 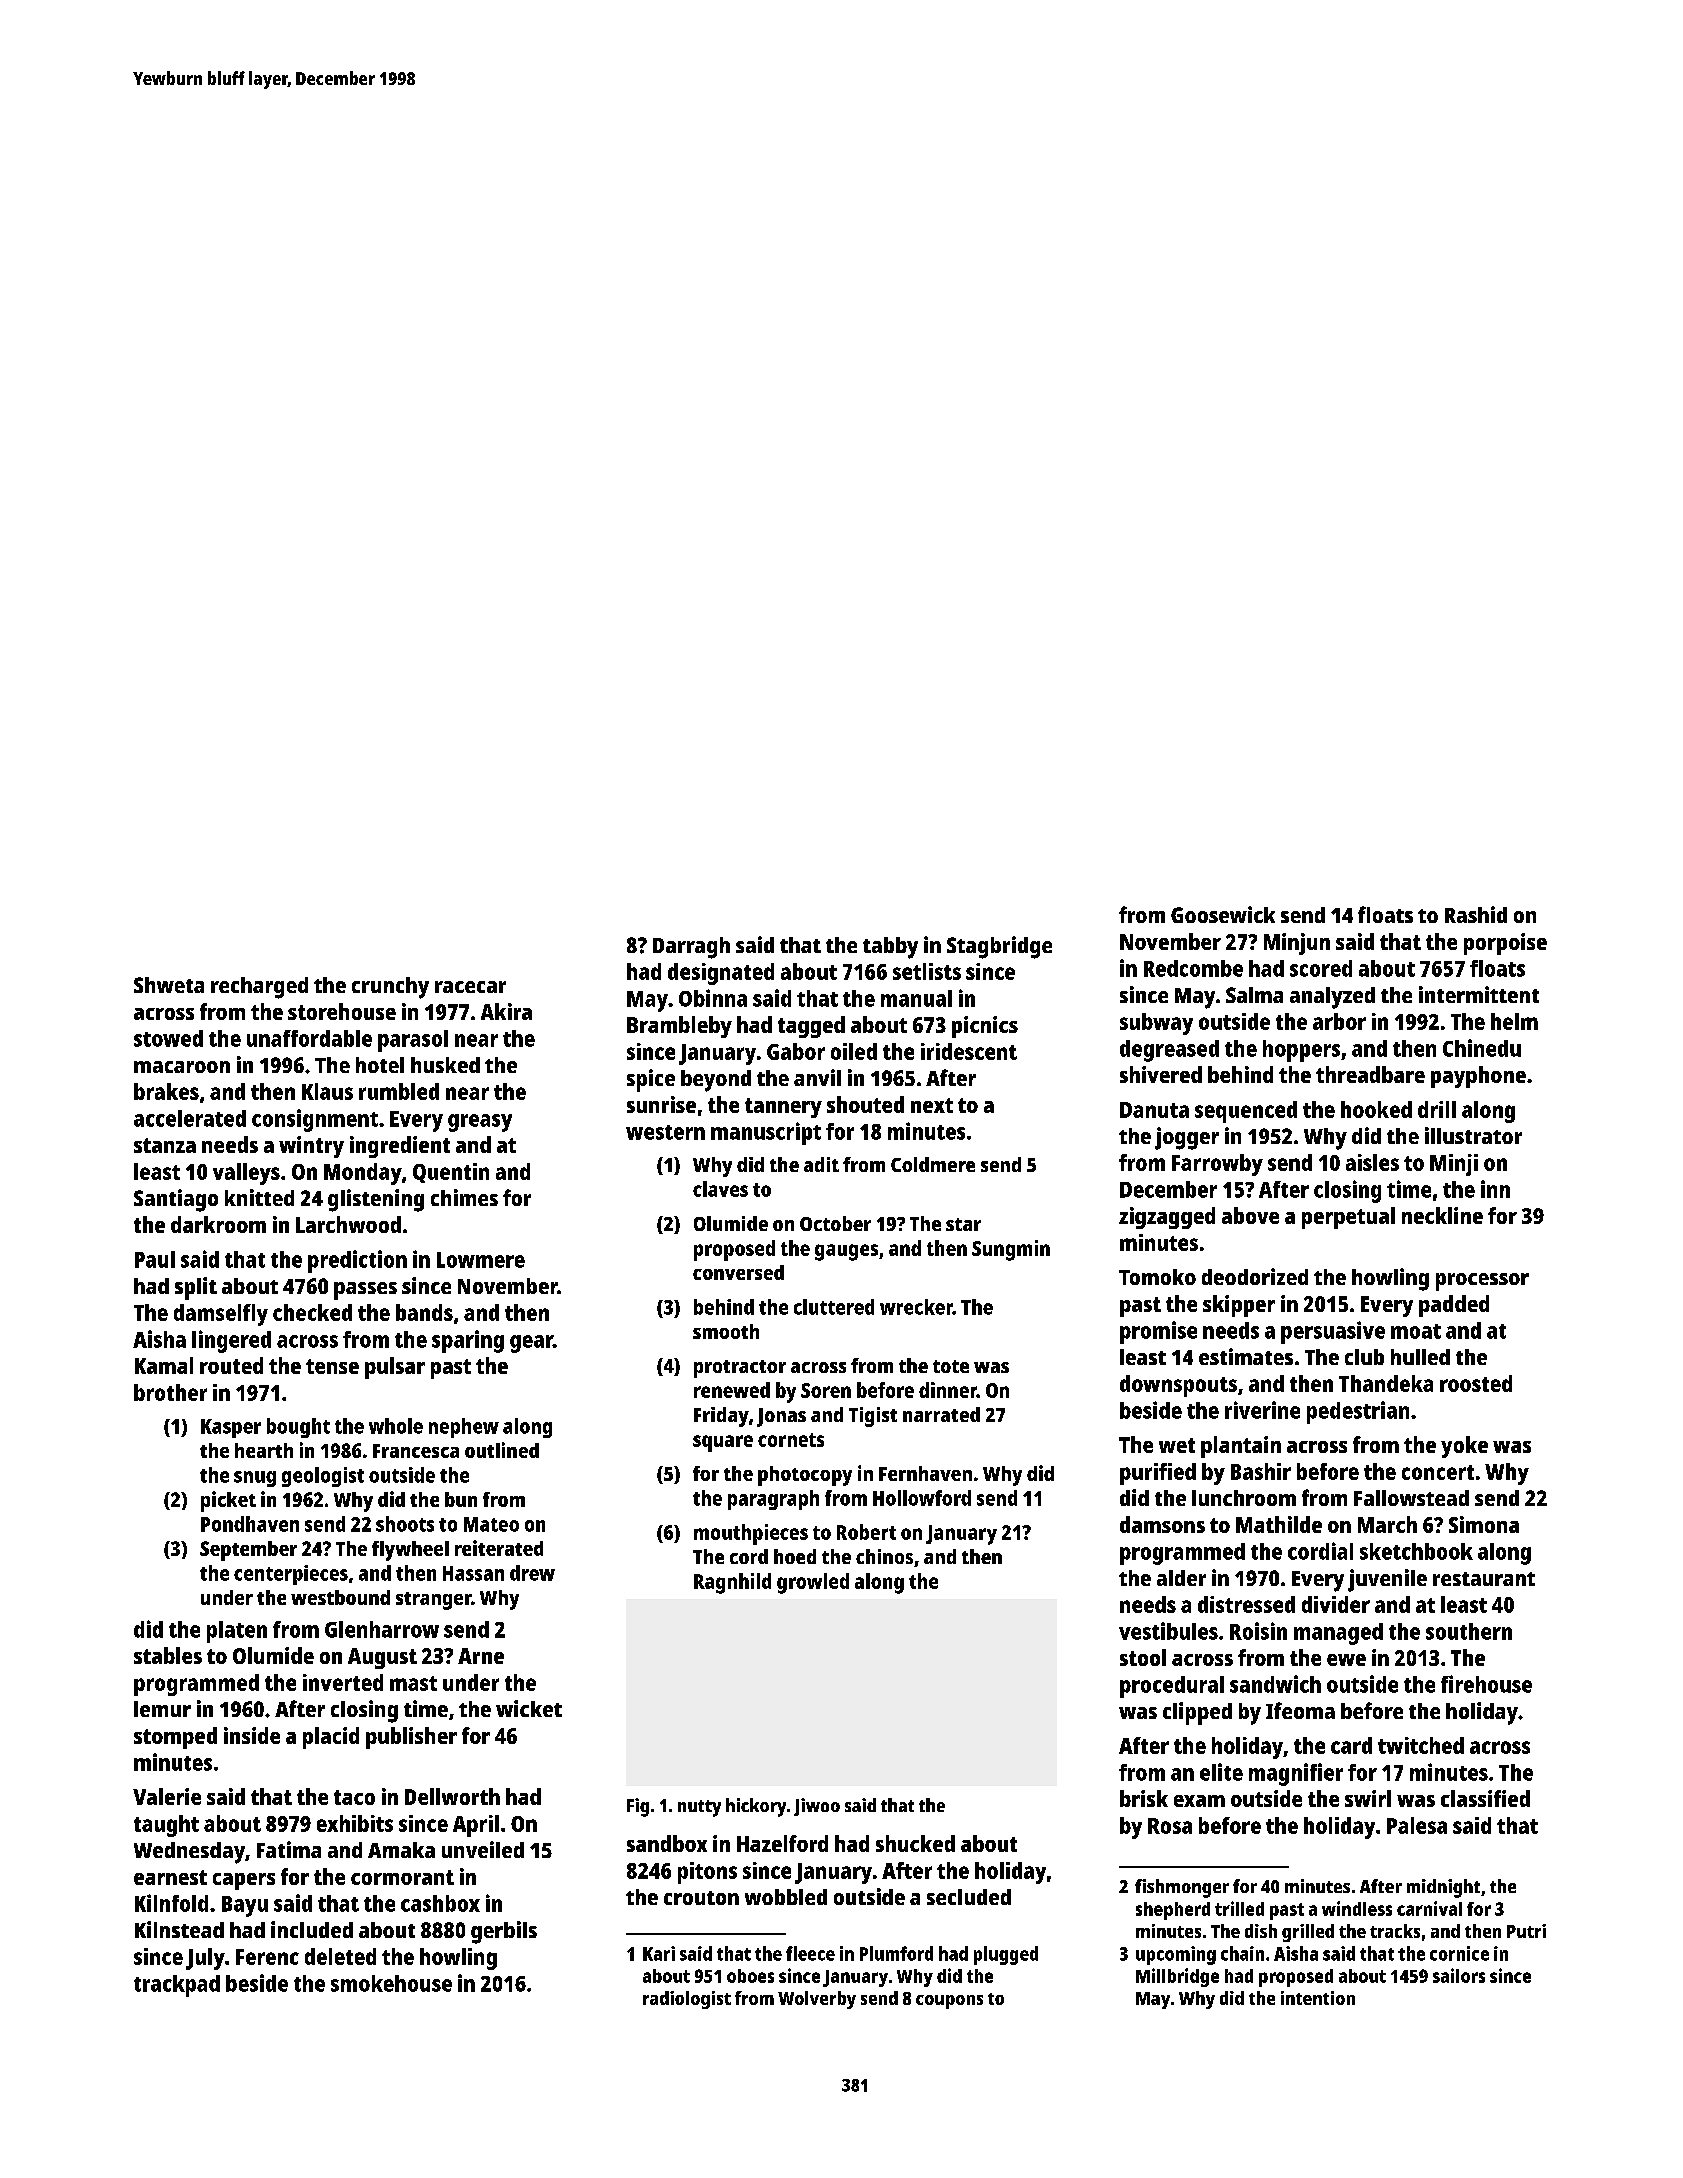 I want to click on smooth, so click(x=726, y=1331).
